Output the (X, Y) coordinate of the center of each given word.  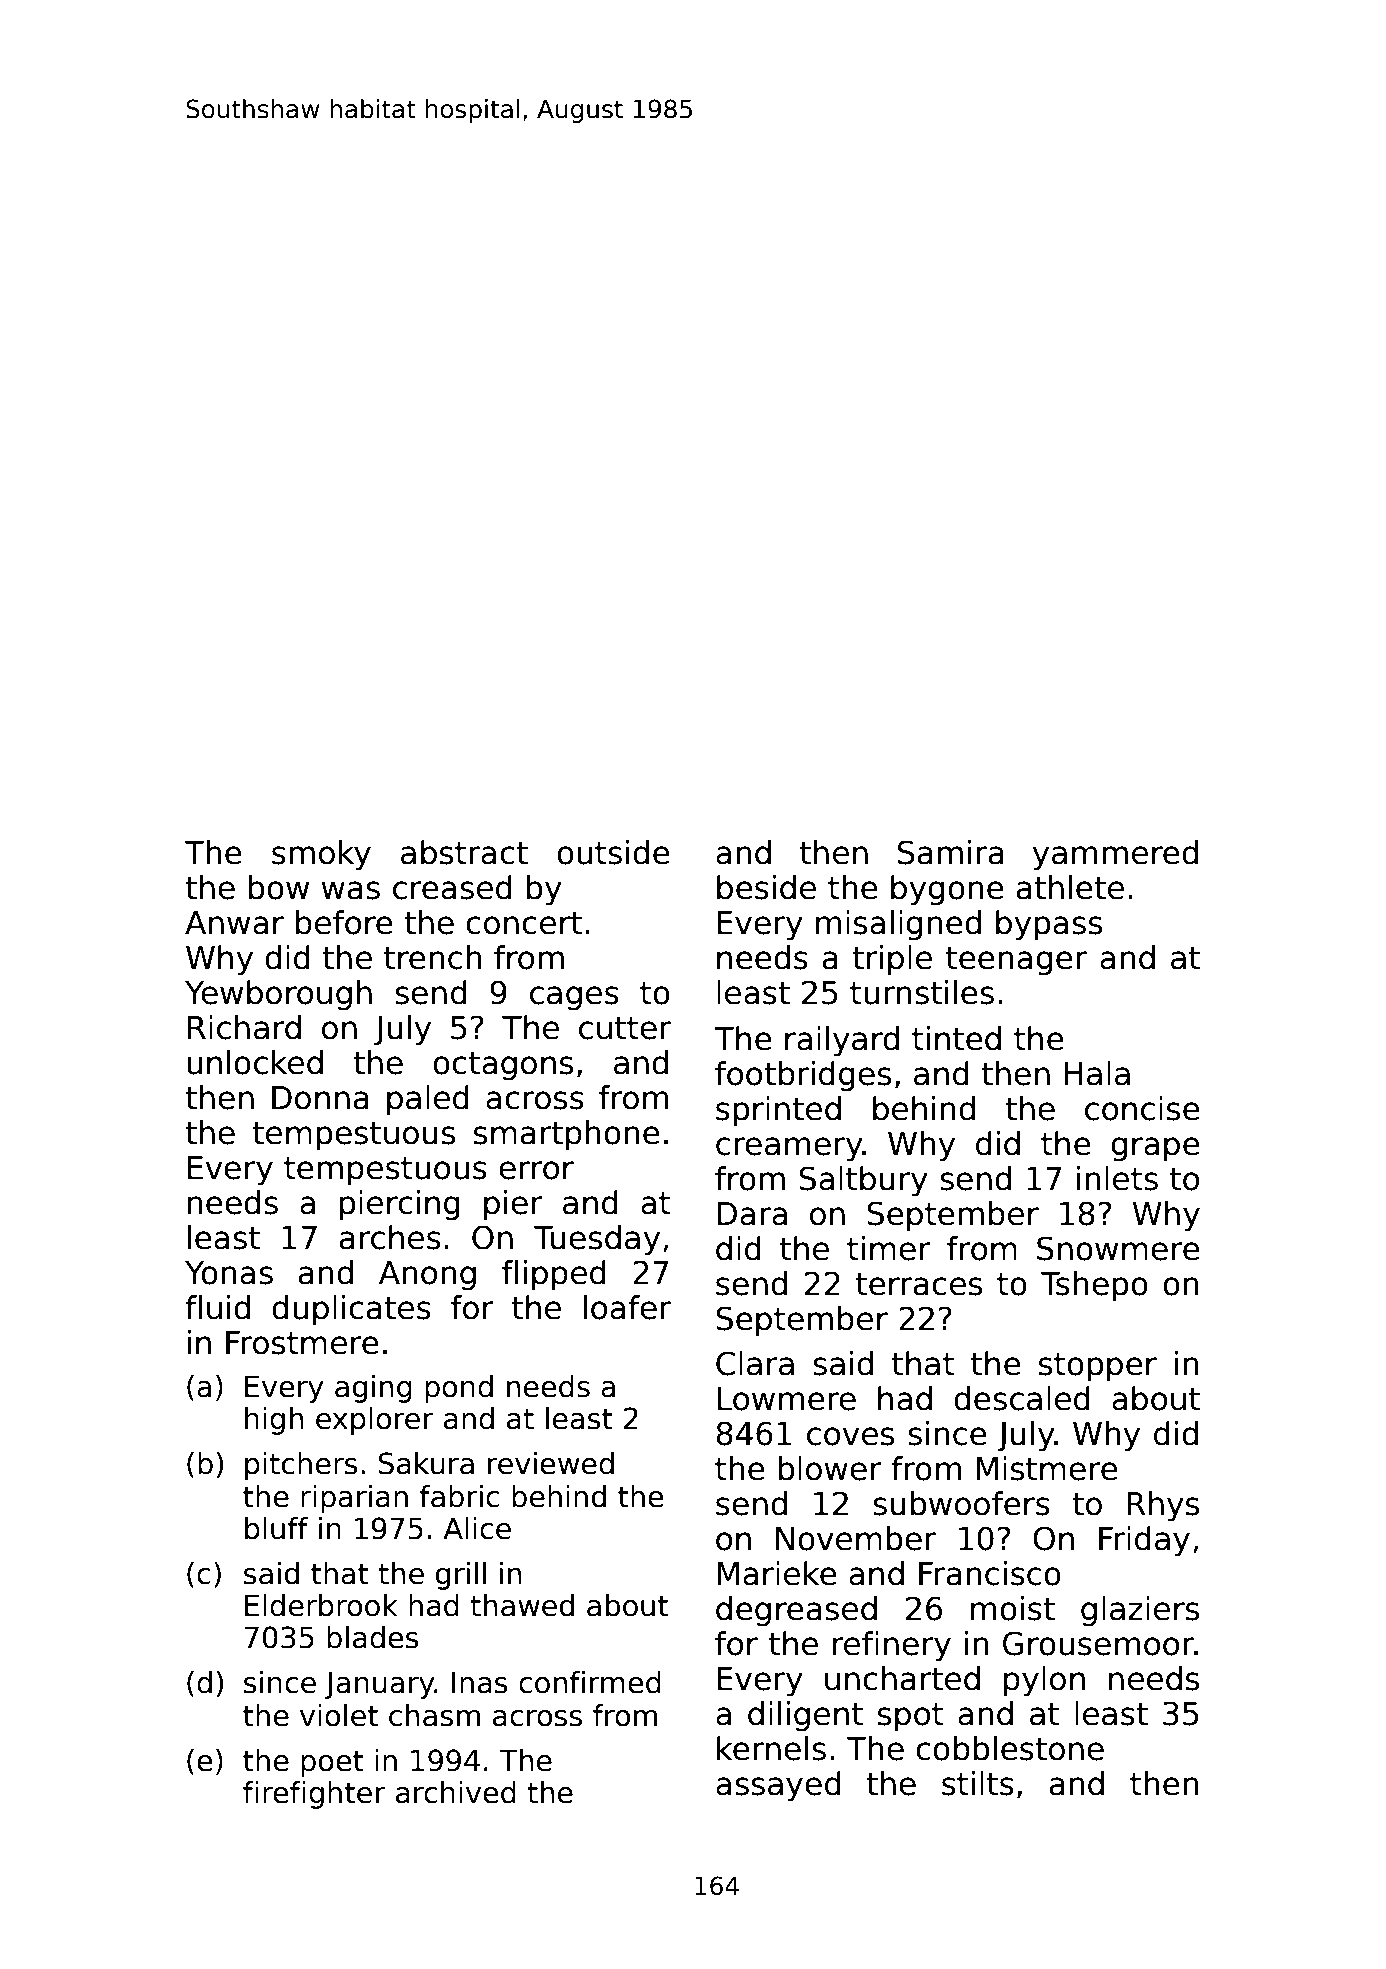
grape (1155, 1149)
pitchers (301, 1466)
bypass (1049, 925)
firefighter (314, 1795)
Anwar (234, 923)
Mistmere (1047, 1468)
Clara (755, 1363)
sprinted (778, 1111)
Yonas (229, 1273)
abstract (464, 852)
